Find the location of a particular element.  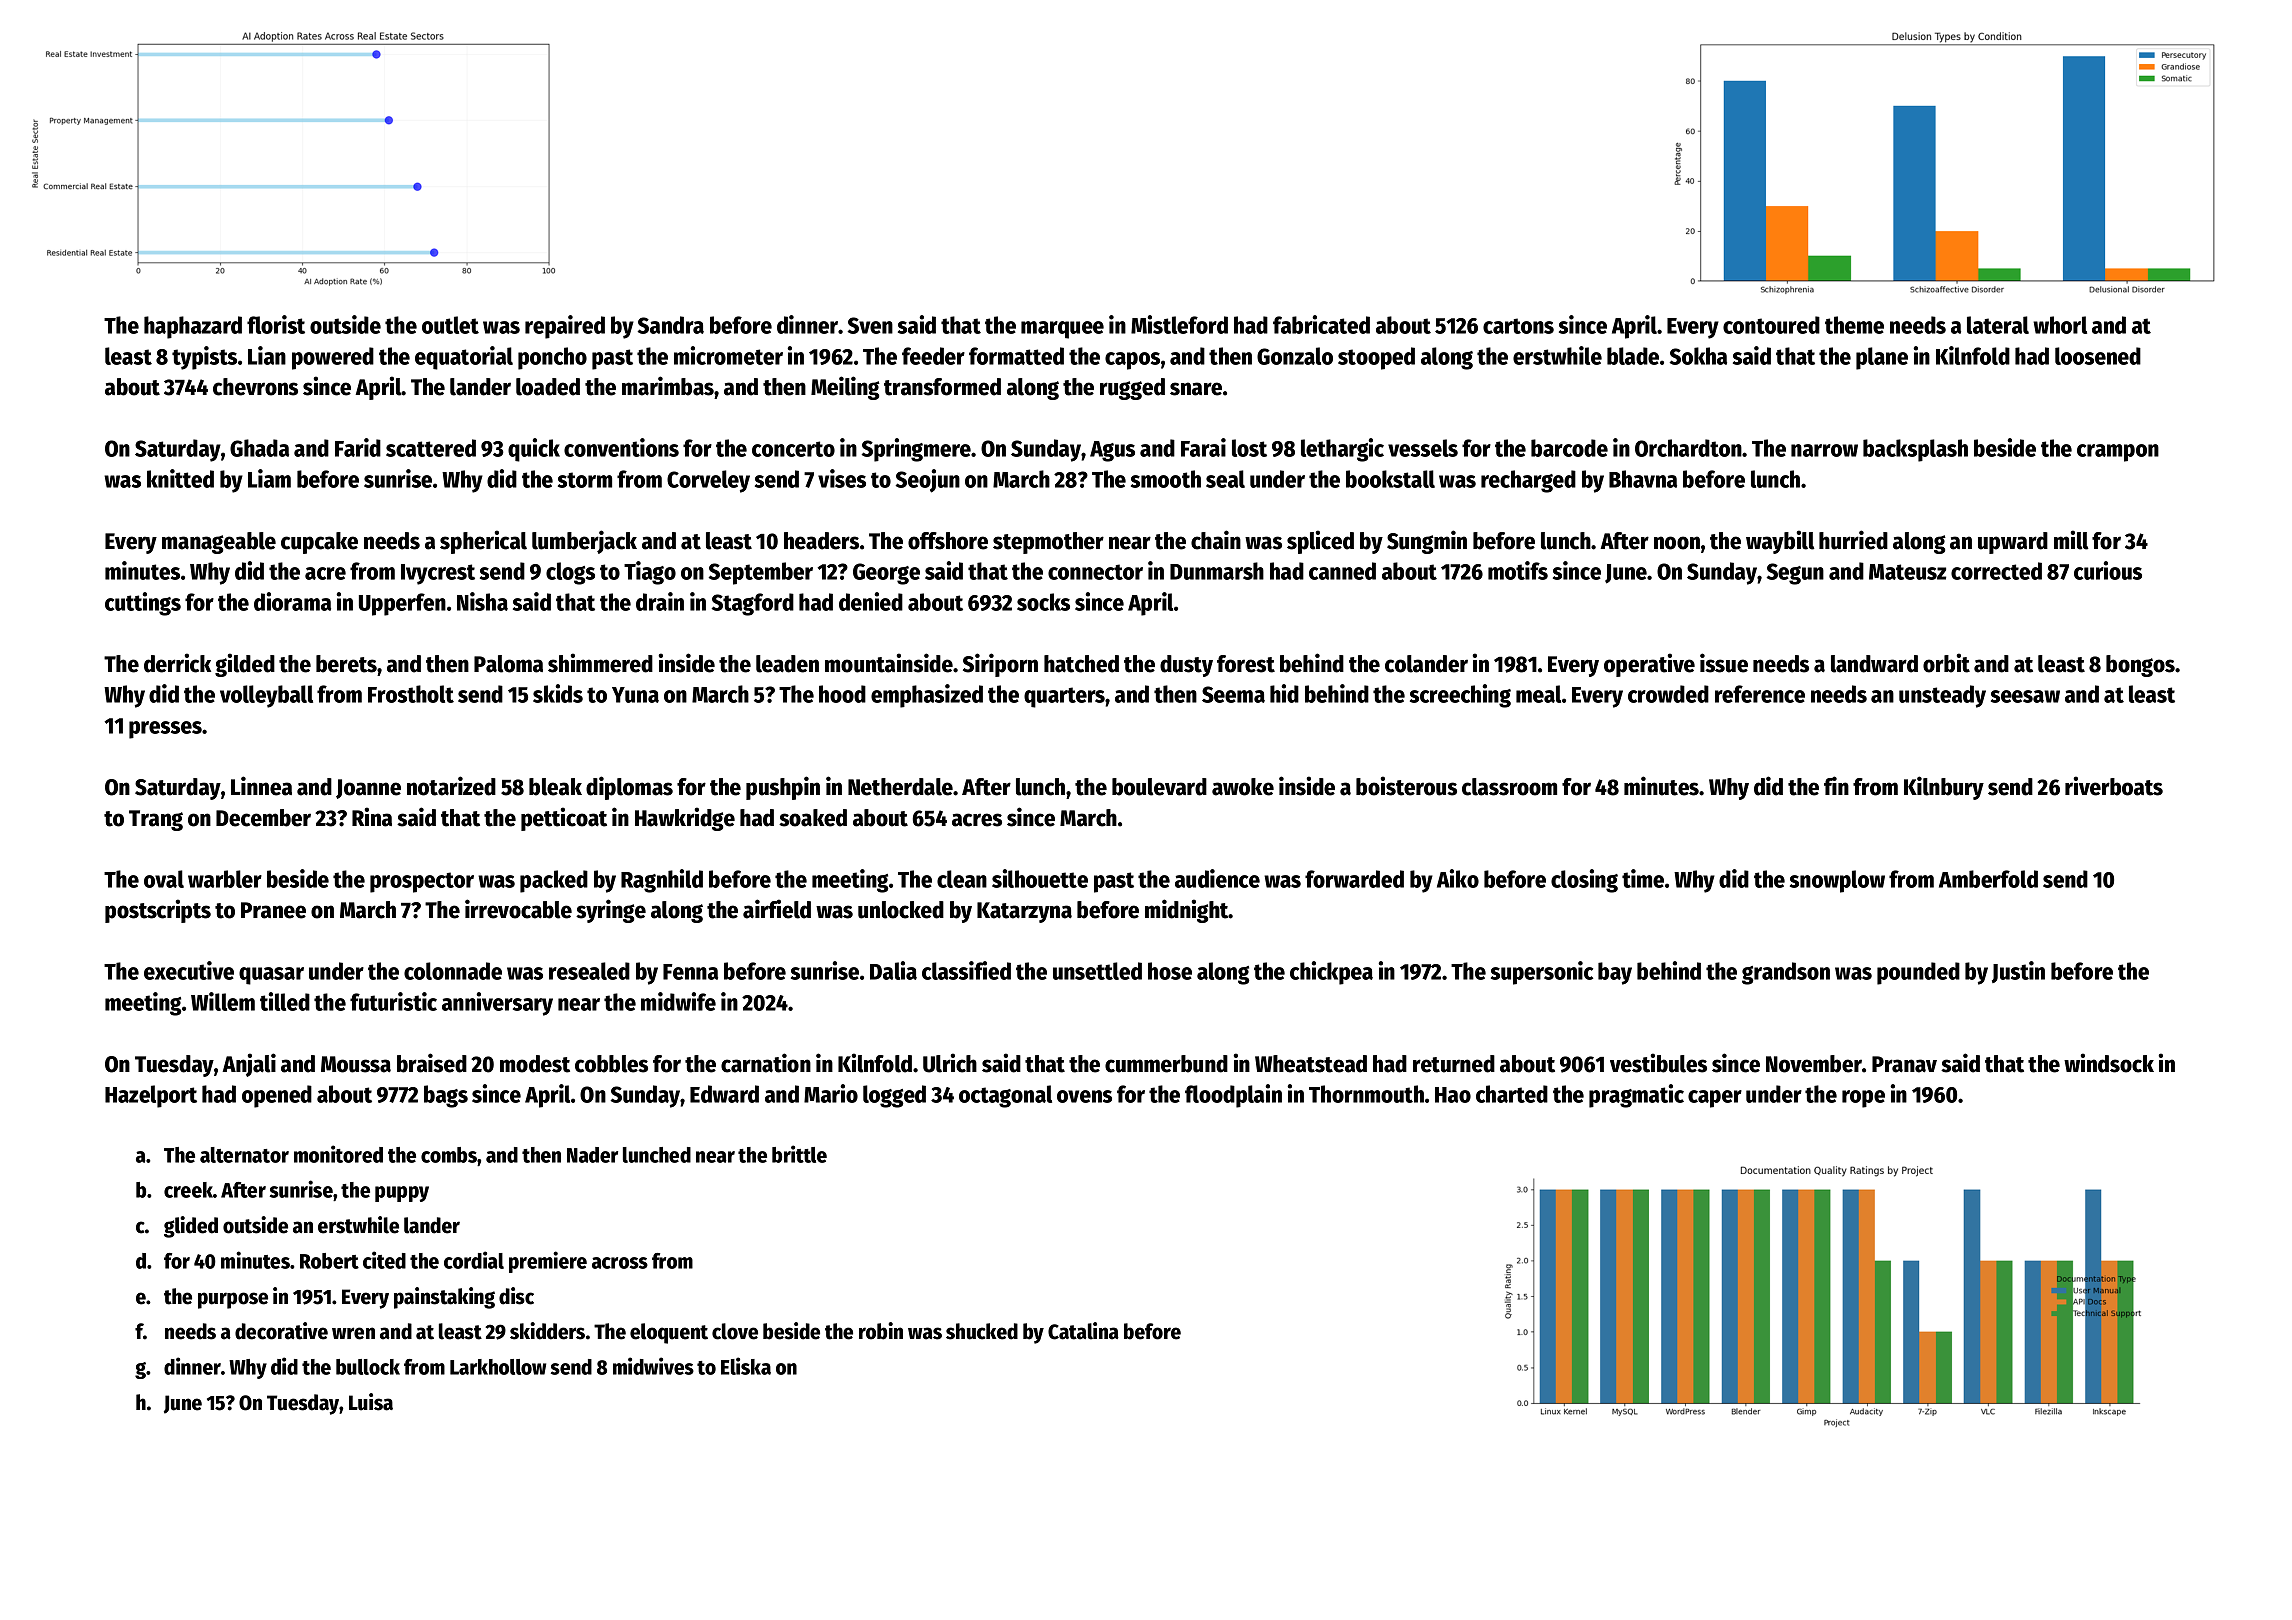

boulevard is located at coordinates (1159, 787).
